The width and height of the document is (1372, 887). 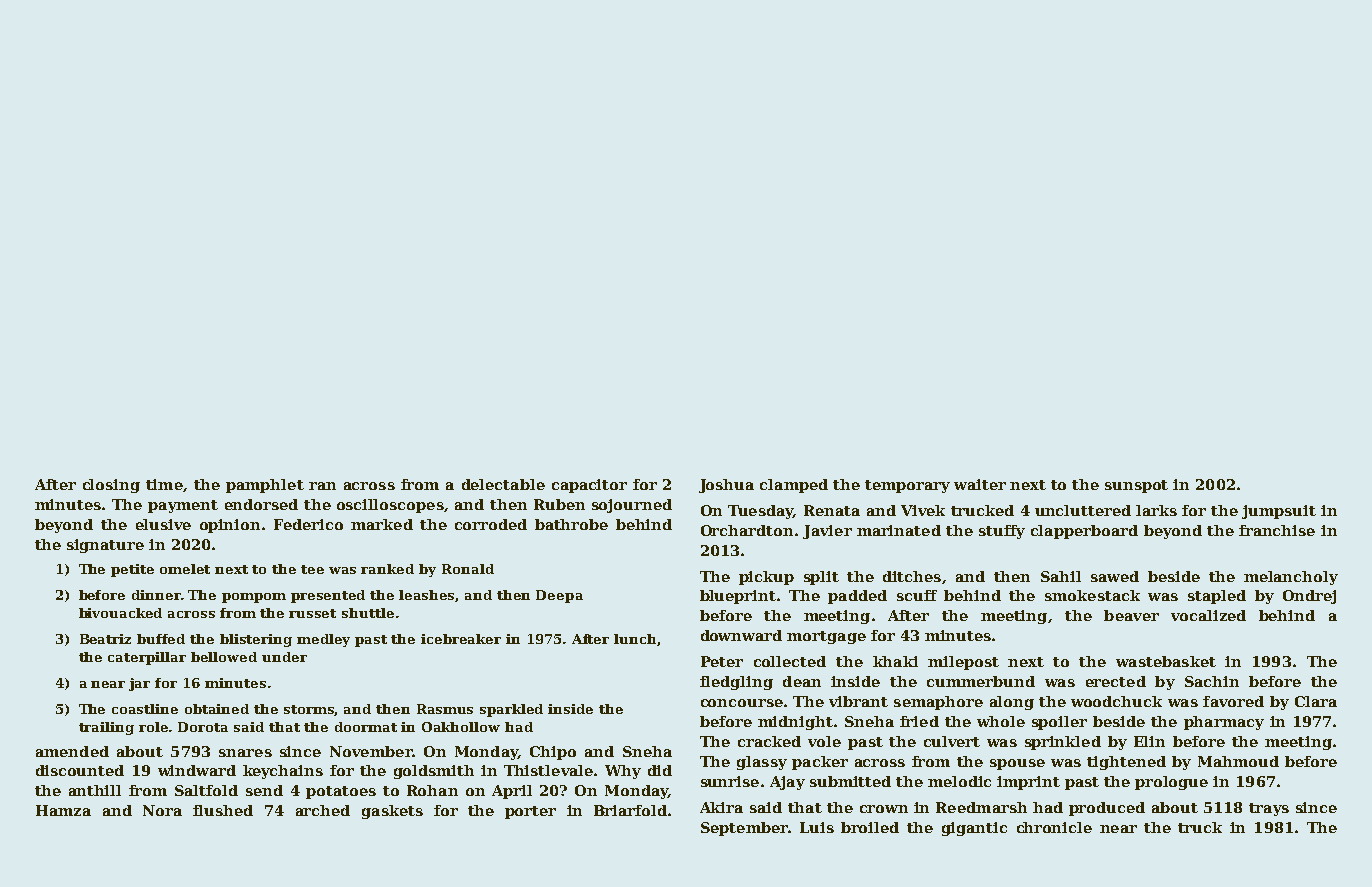 I want to click on closing, so click(x=111, y=486).
